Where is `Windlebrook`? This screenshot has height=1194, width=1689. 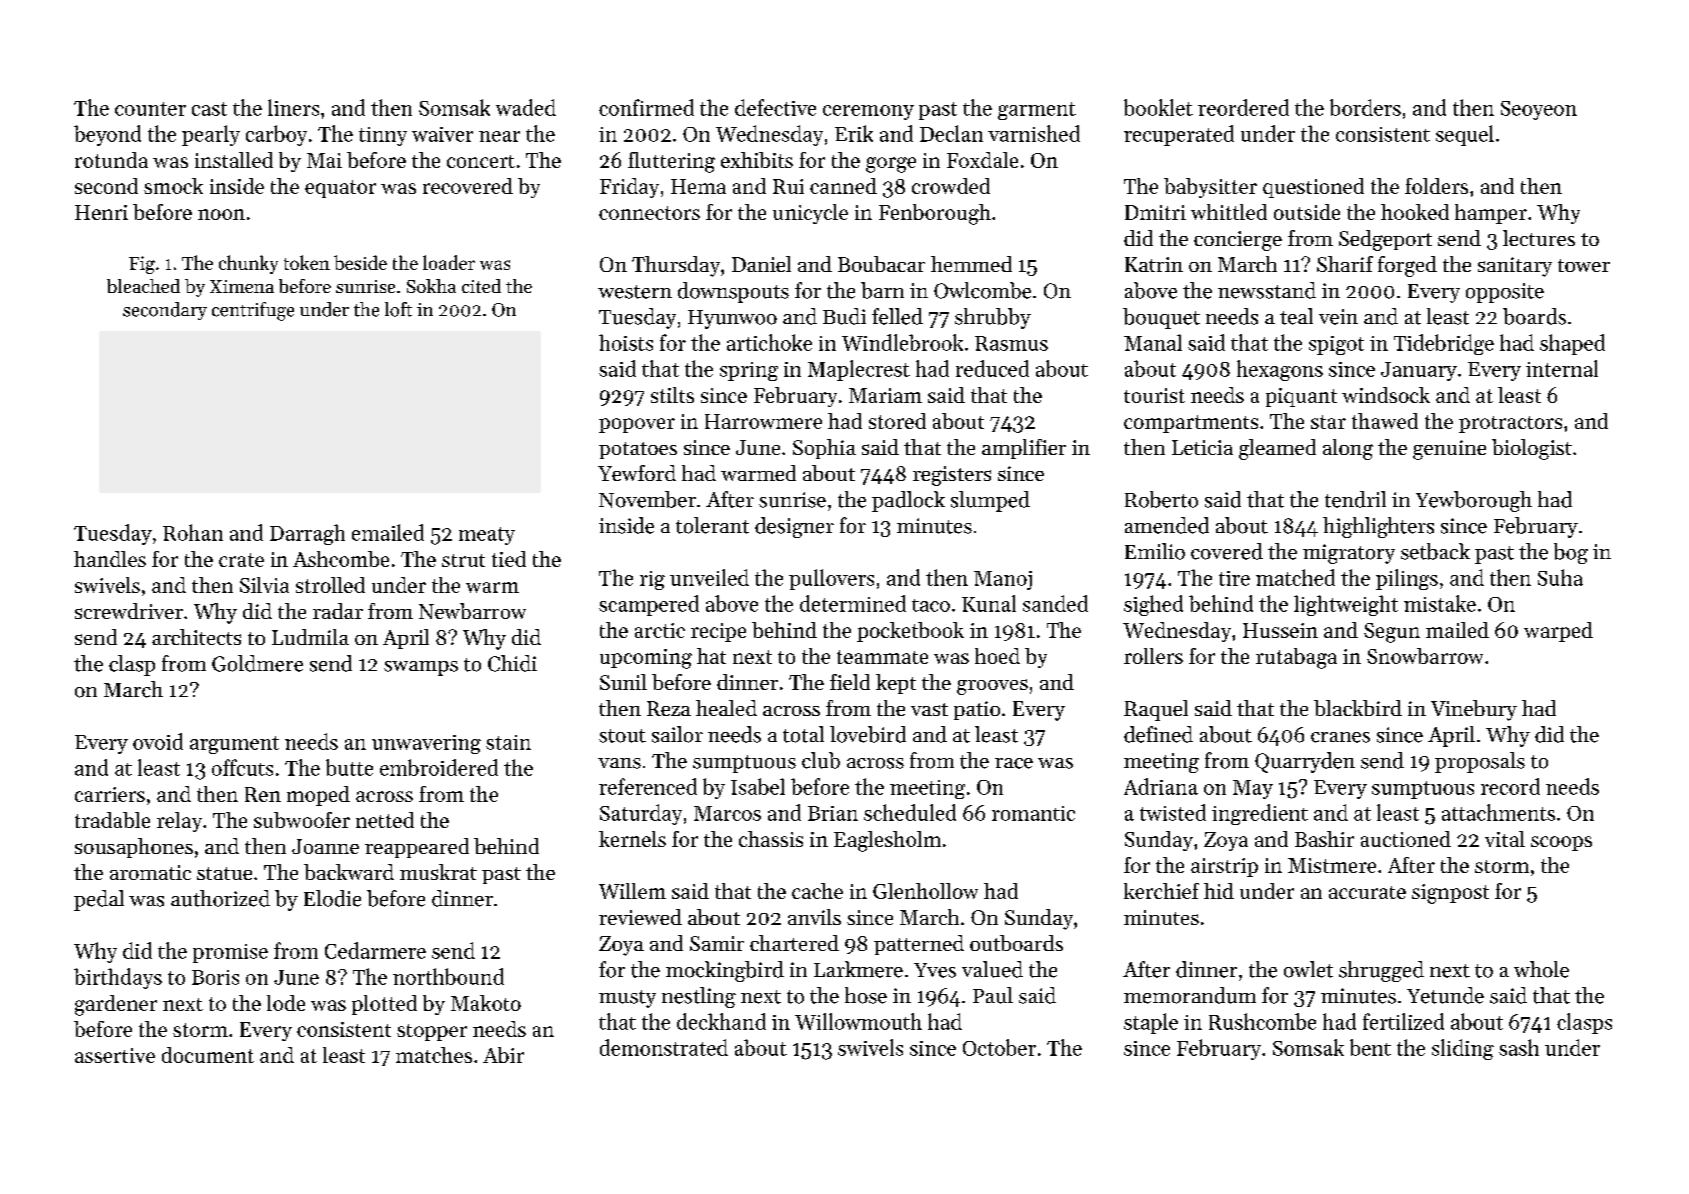
Windlebrook is located at coordinates (902, 342).
